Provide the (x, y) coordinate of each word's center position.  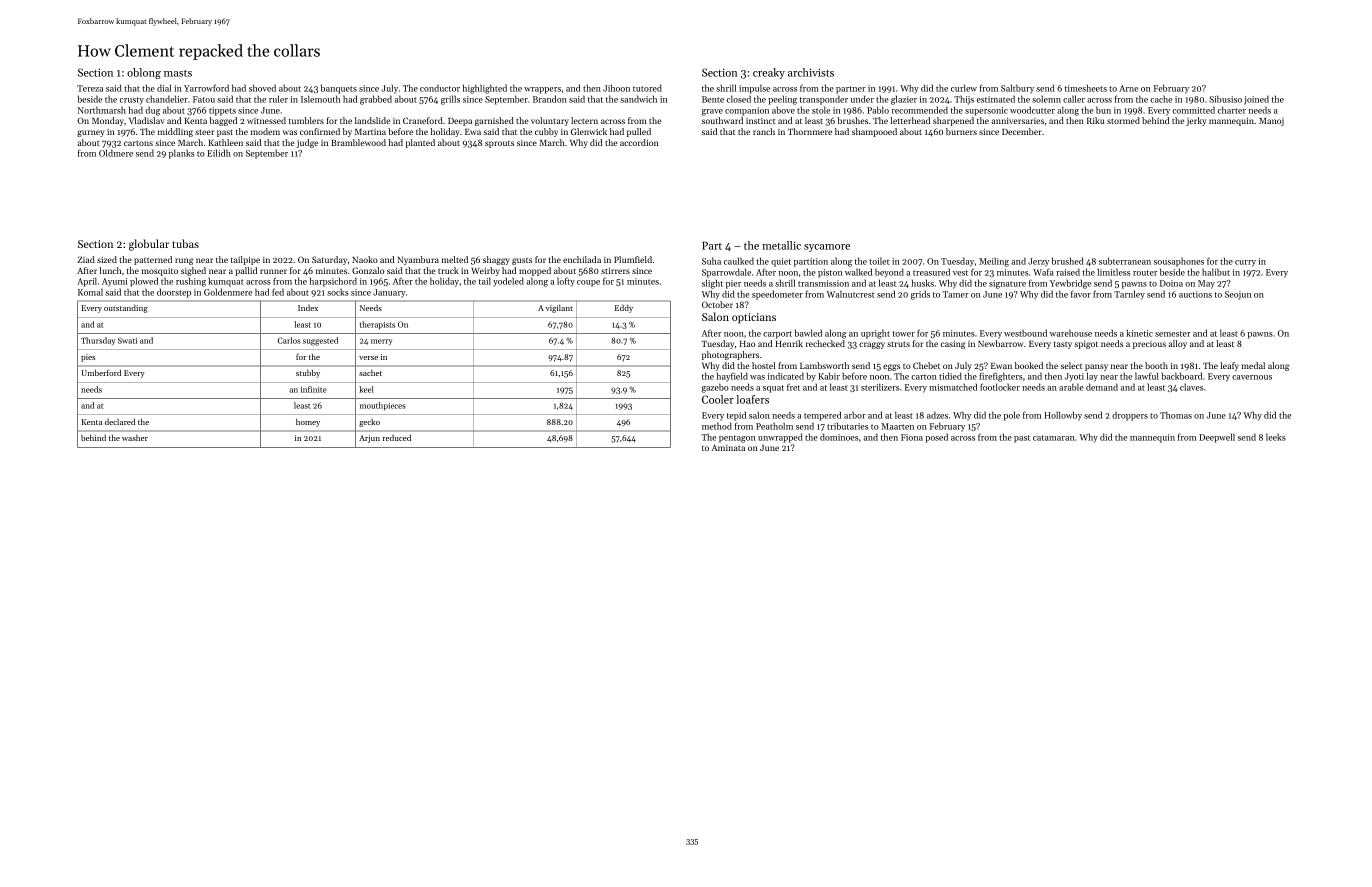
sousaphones (1179, 262)
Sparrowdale (726, 273)
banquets (339, 89)
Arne (1128, 88)
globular (149, 245)
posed (936, 438)
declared (120, 422)
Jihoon (616, 88)
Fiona (912, 437)
